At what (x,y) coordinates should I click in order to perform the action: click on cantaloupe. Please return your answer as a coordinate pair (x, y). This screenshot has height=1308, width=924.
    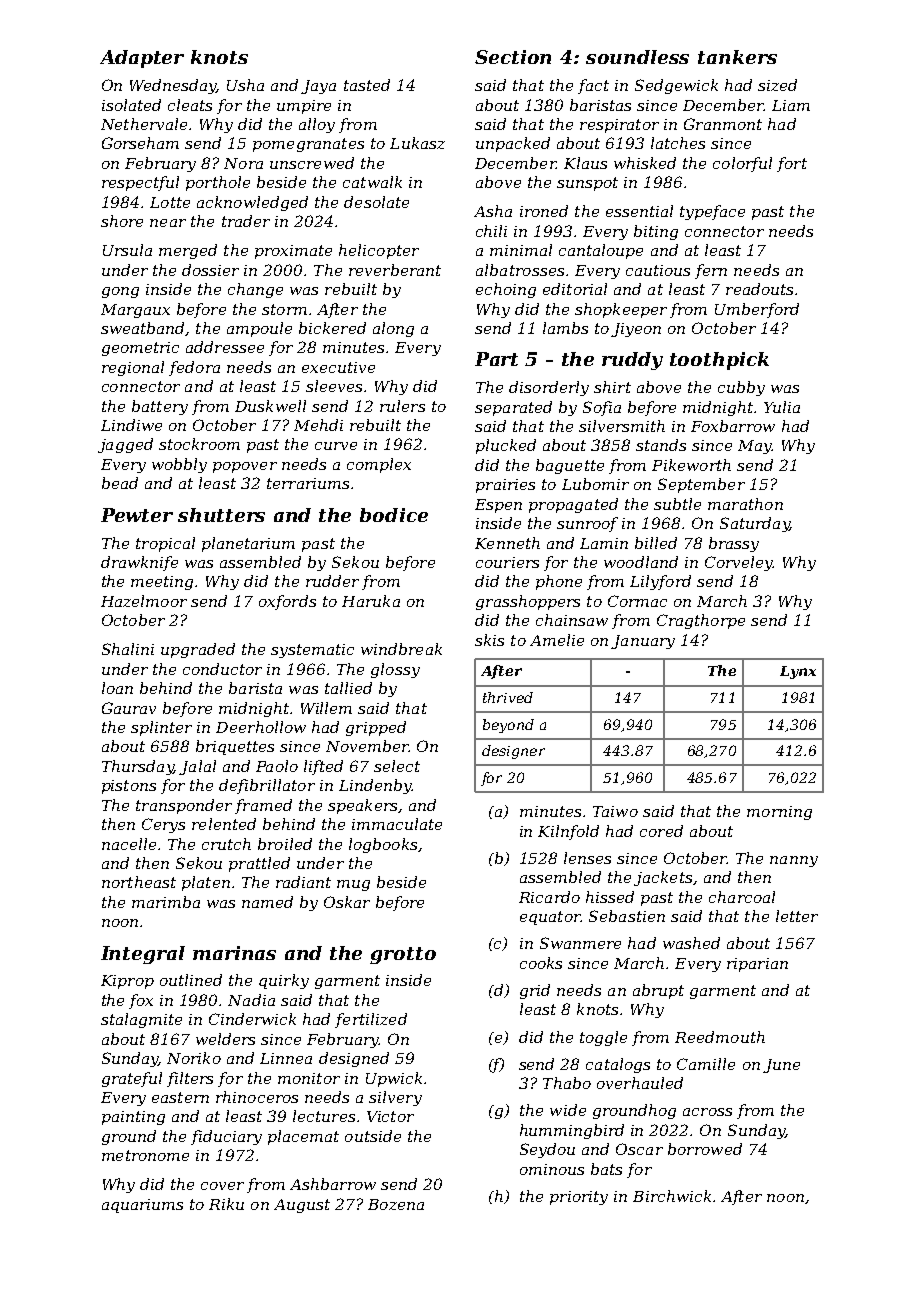
    Looking at the image, I should click on (601, 251).
